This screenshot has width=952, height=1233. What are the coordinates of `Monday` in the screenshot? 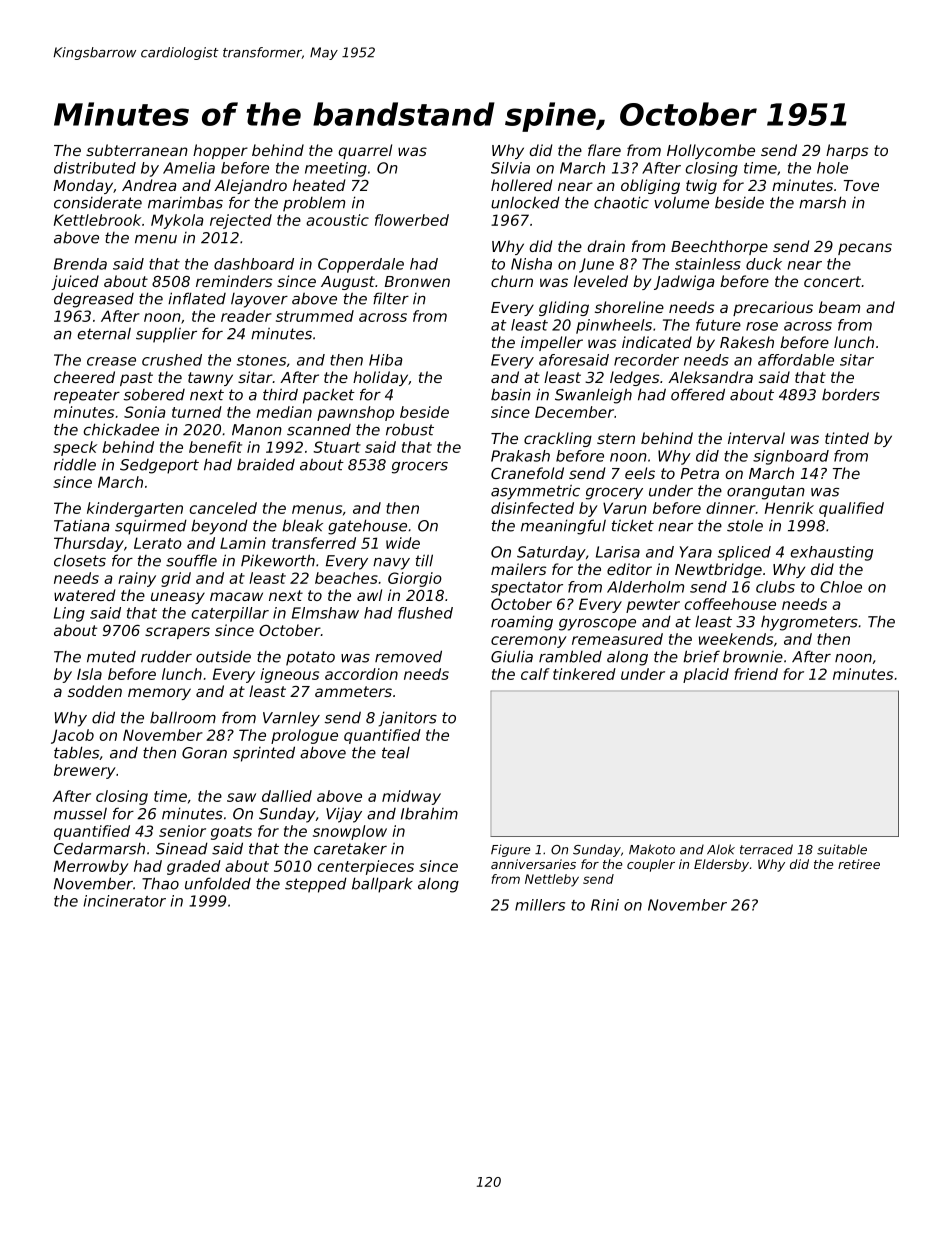 It's located at (83, 186).
